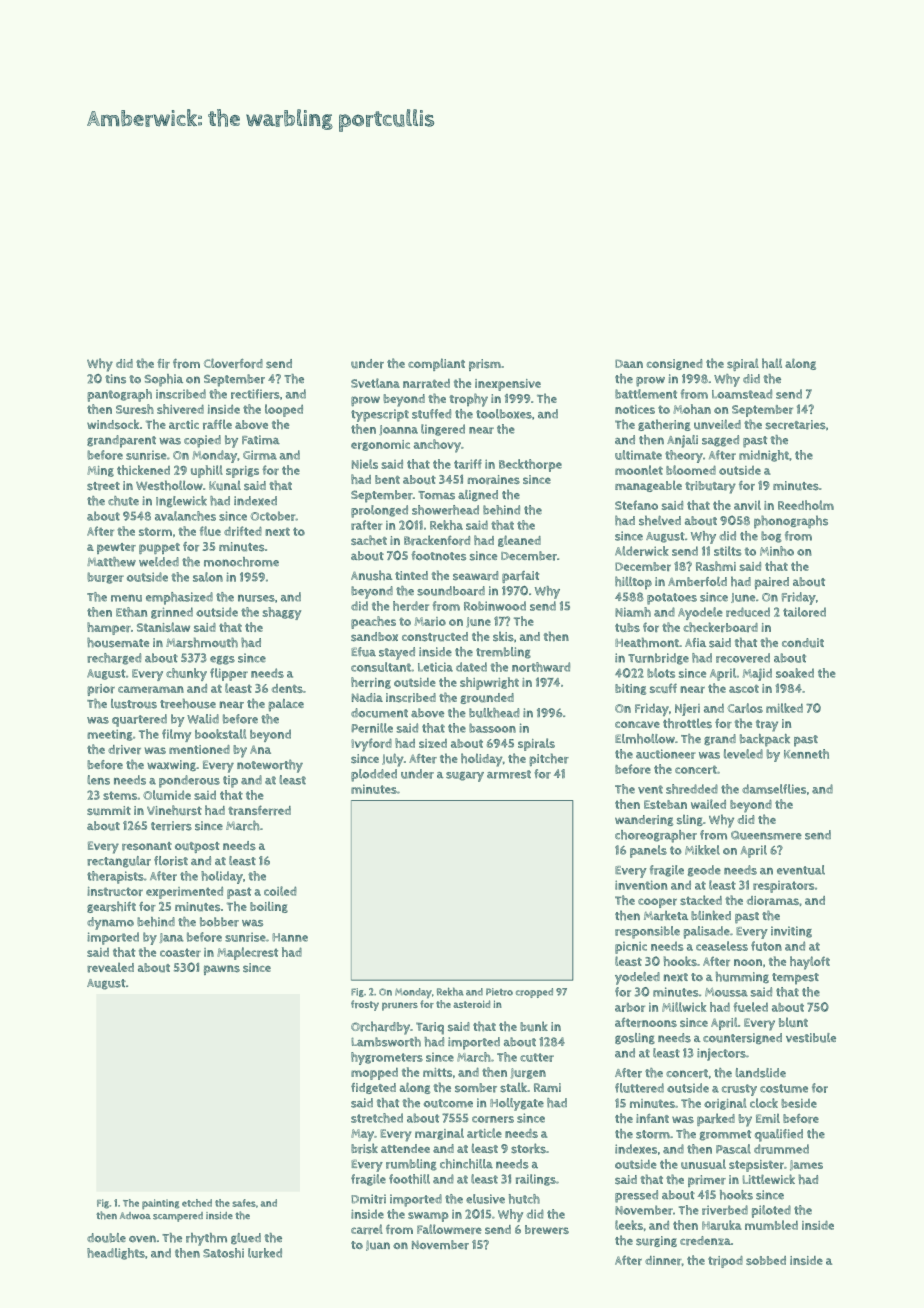 This document has height=1308, width=924. Describe the element at coordinates (280, 891) in the document. I see `coiled` at that location.
